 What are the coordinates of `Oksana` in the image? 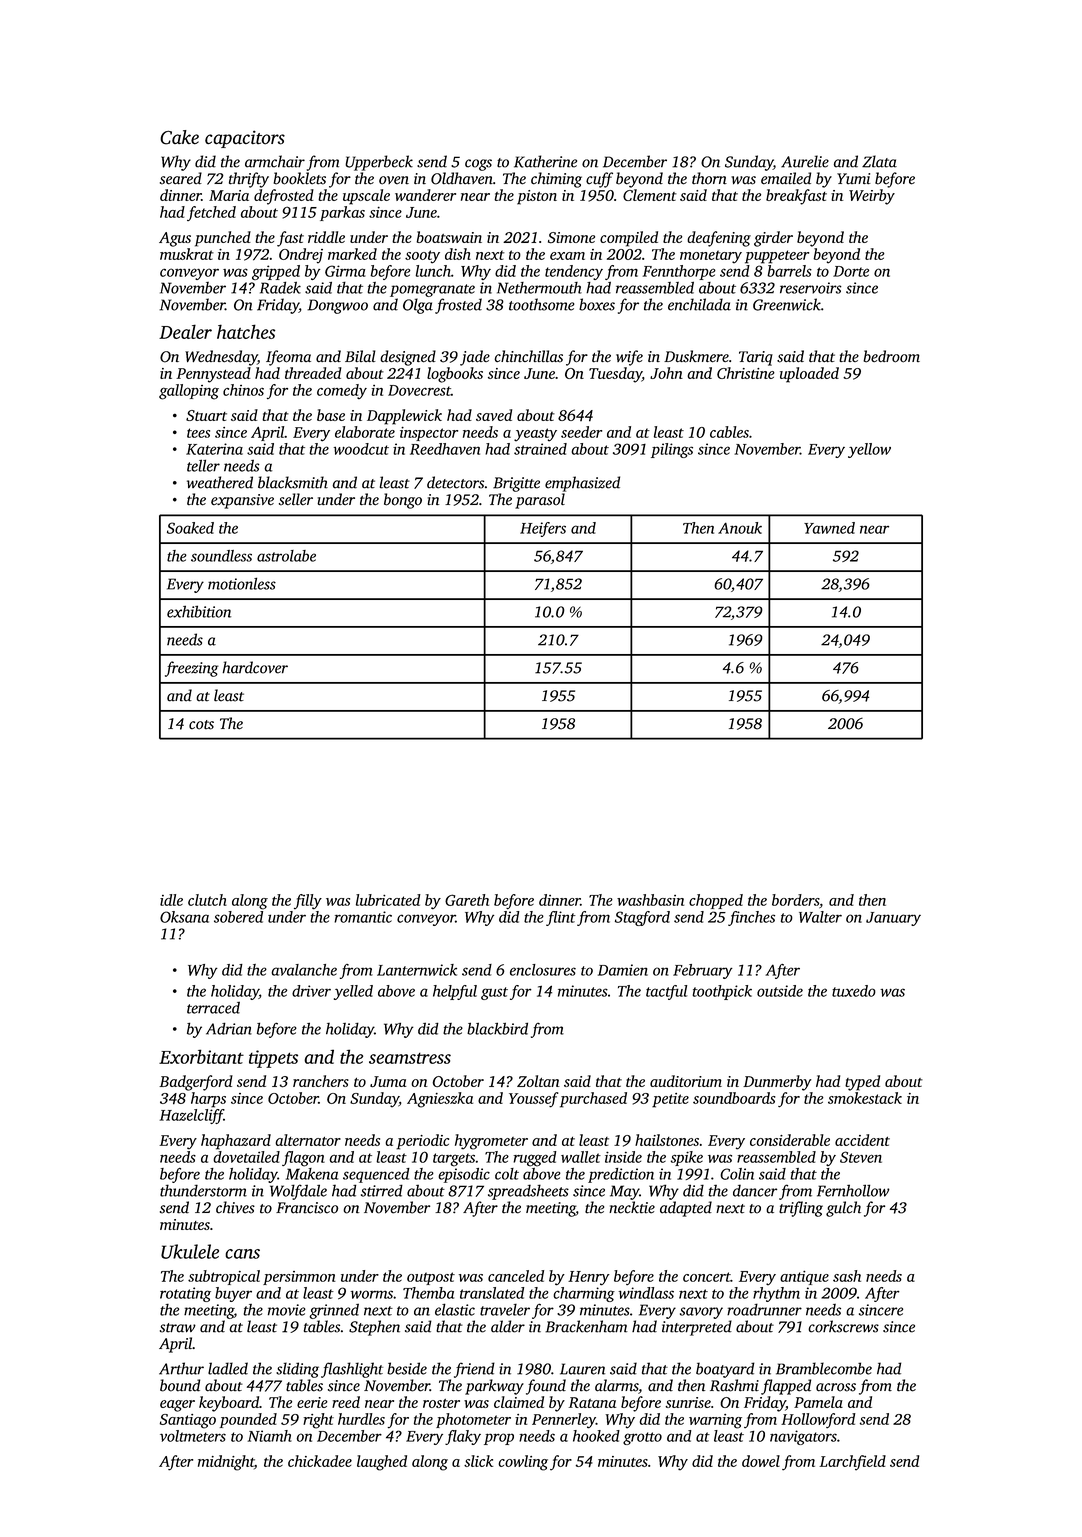 It's located at (184, 917).
